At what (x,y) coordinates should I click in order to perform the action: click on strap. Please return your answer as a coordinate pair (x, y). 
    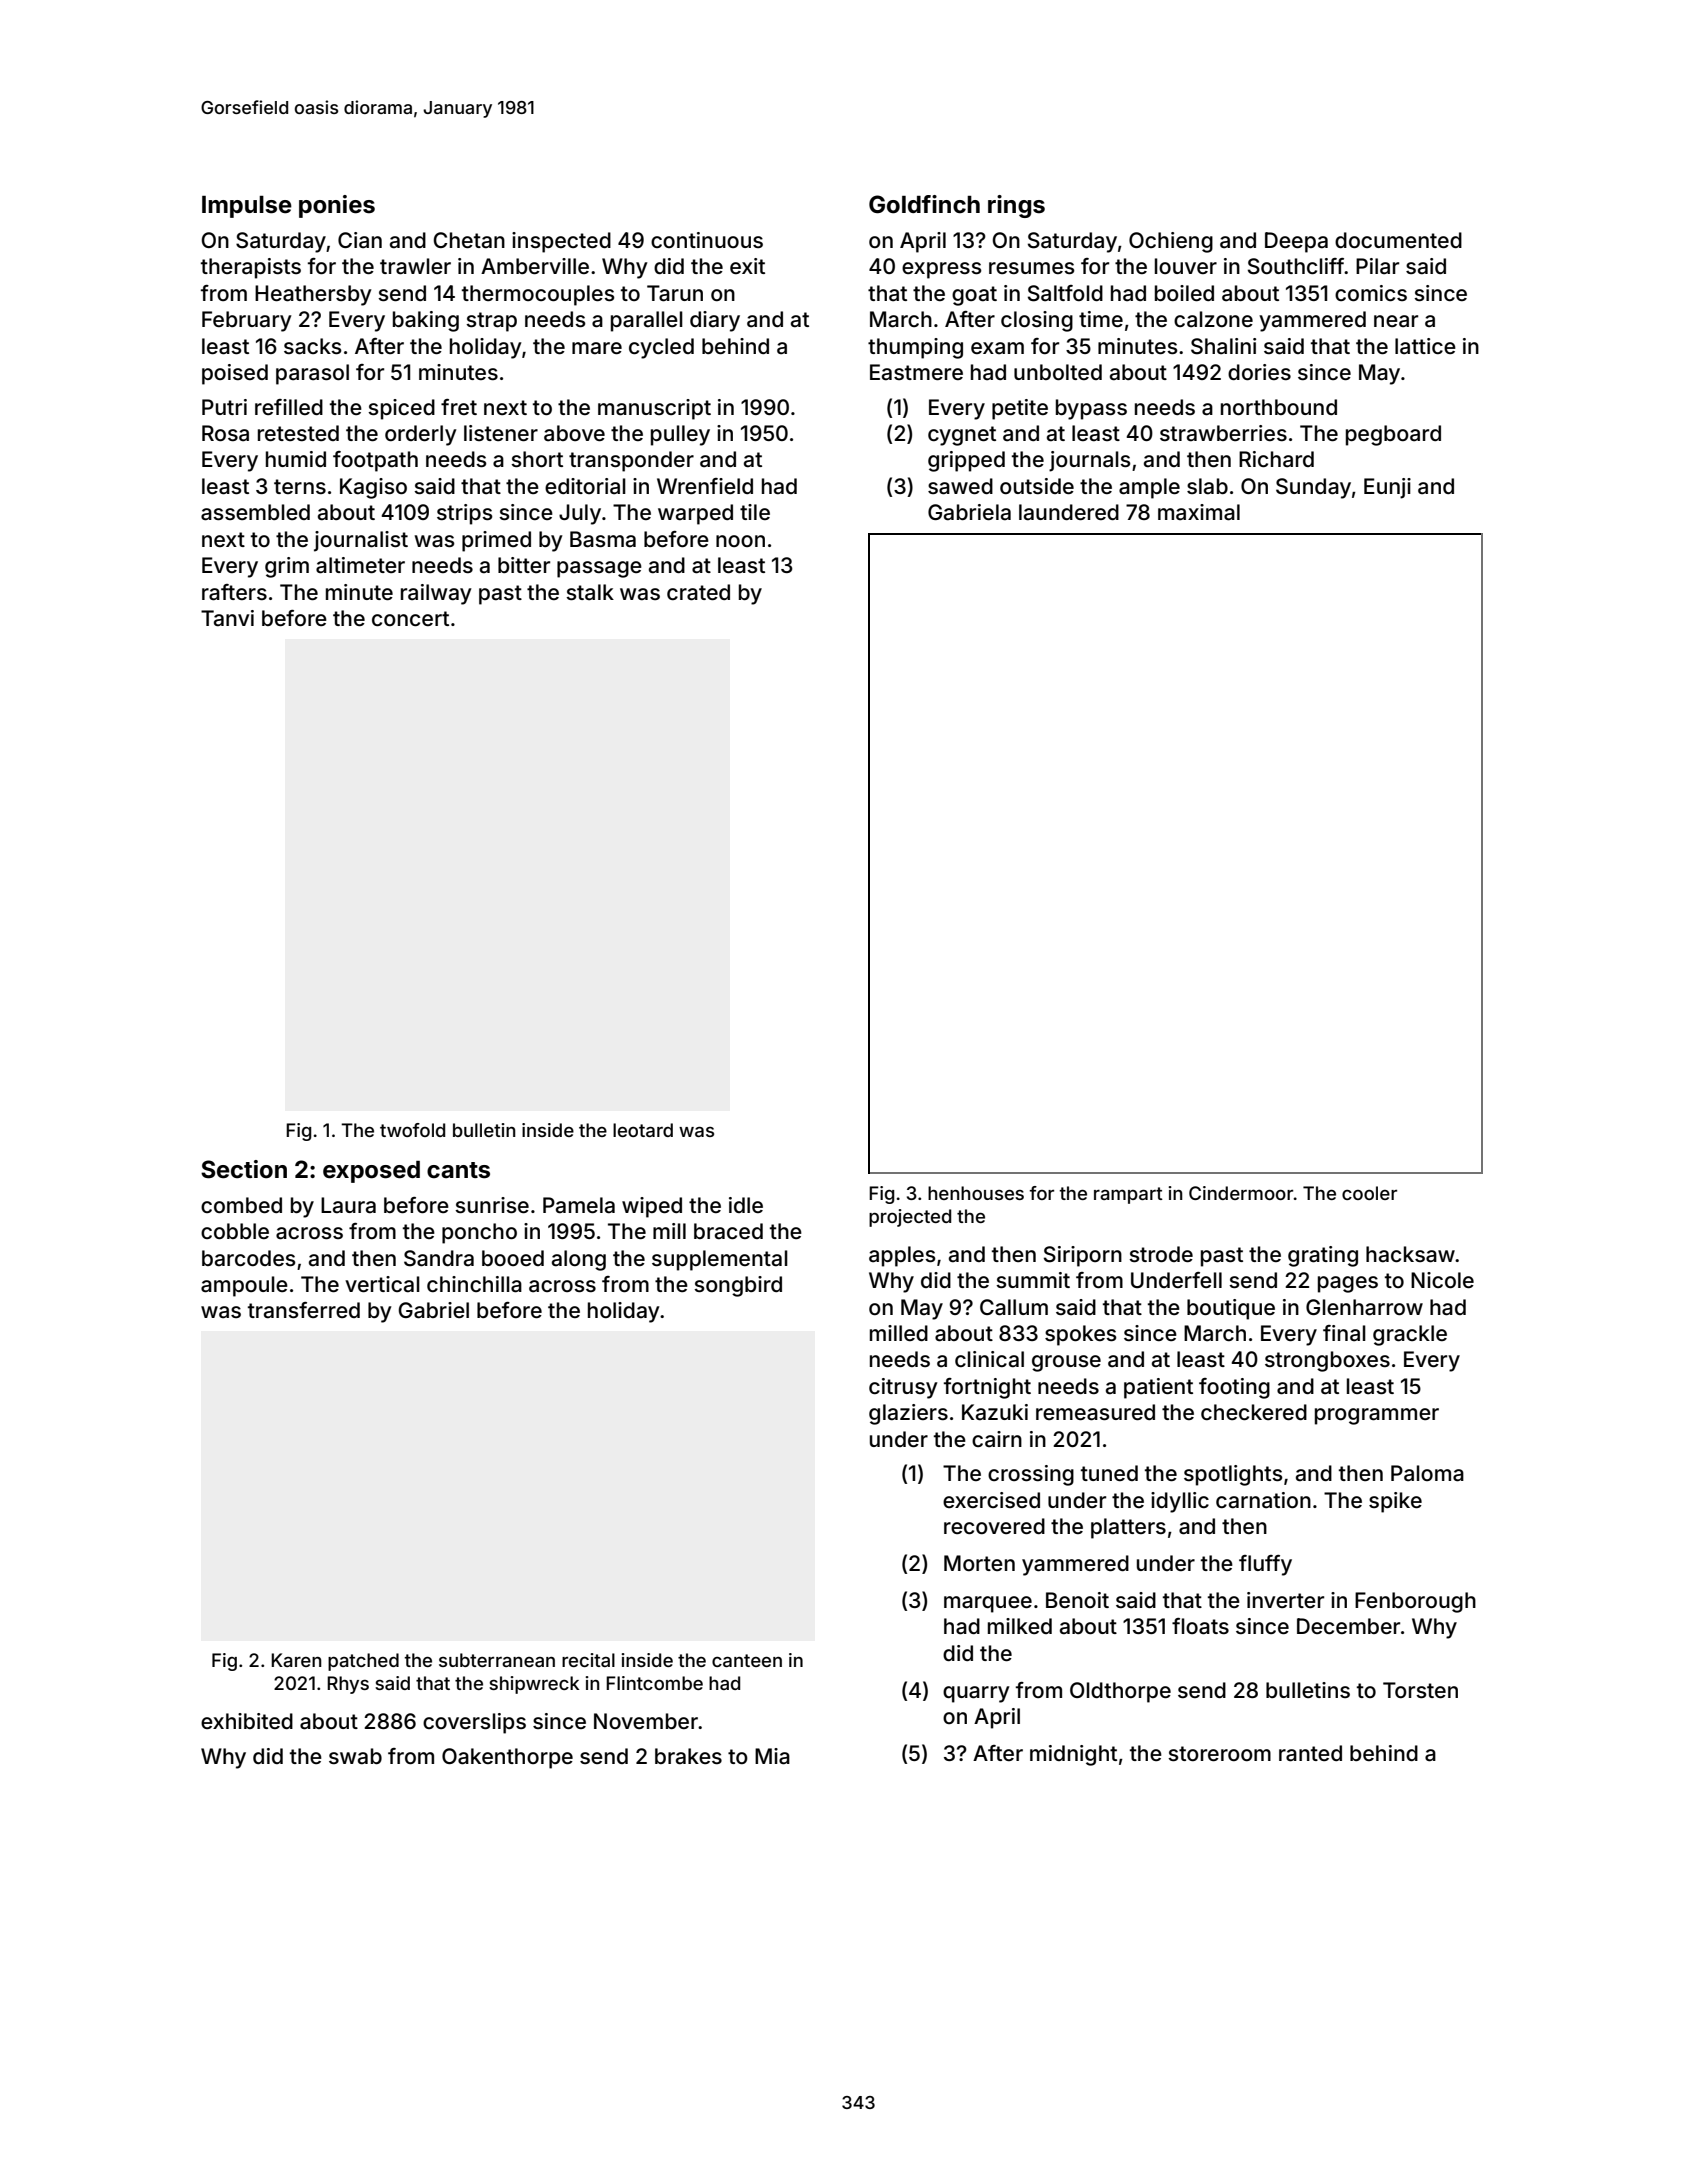
    Looking at the image, I should click on (491, 322).
